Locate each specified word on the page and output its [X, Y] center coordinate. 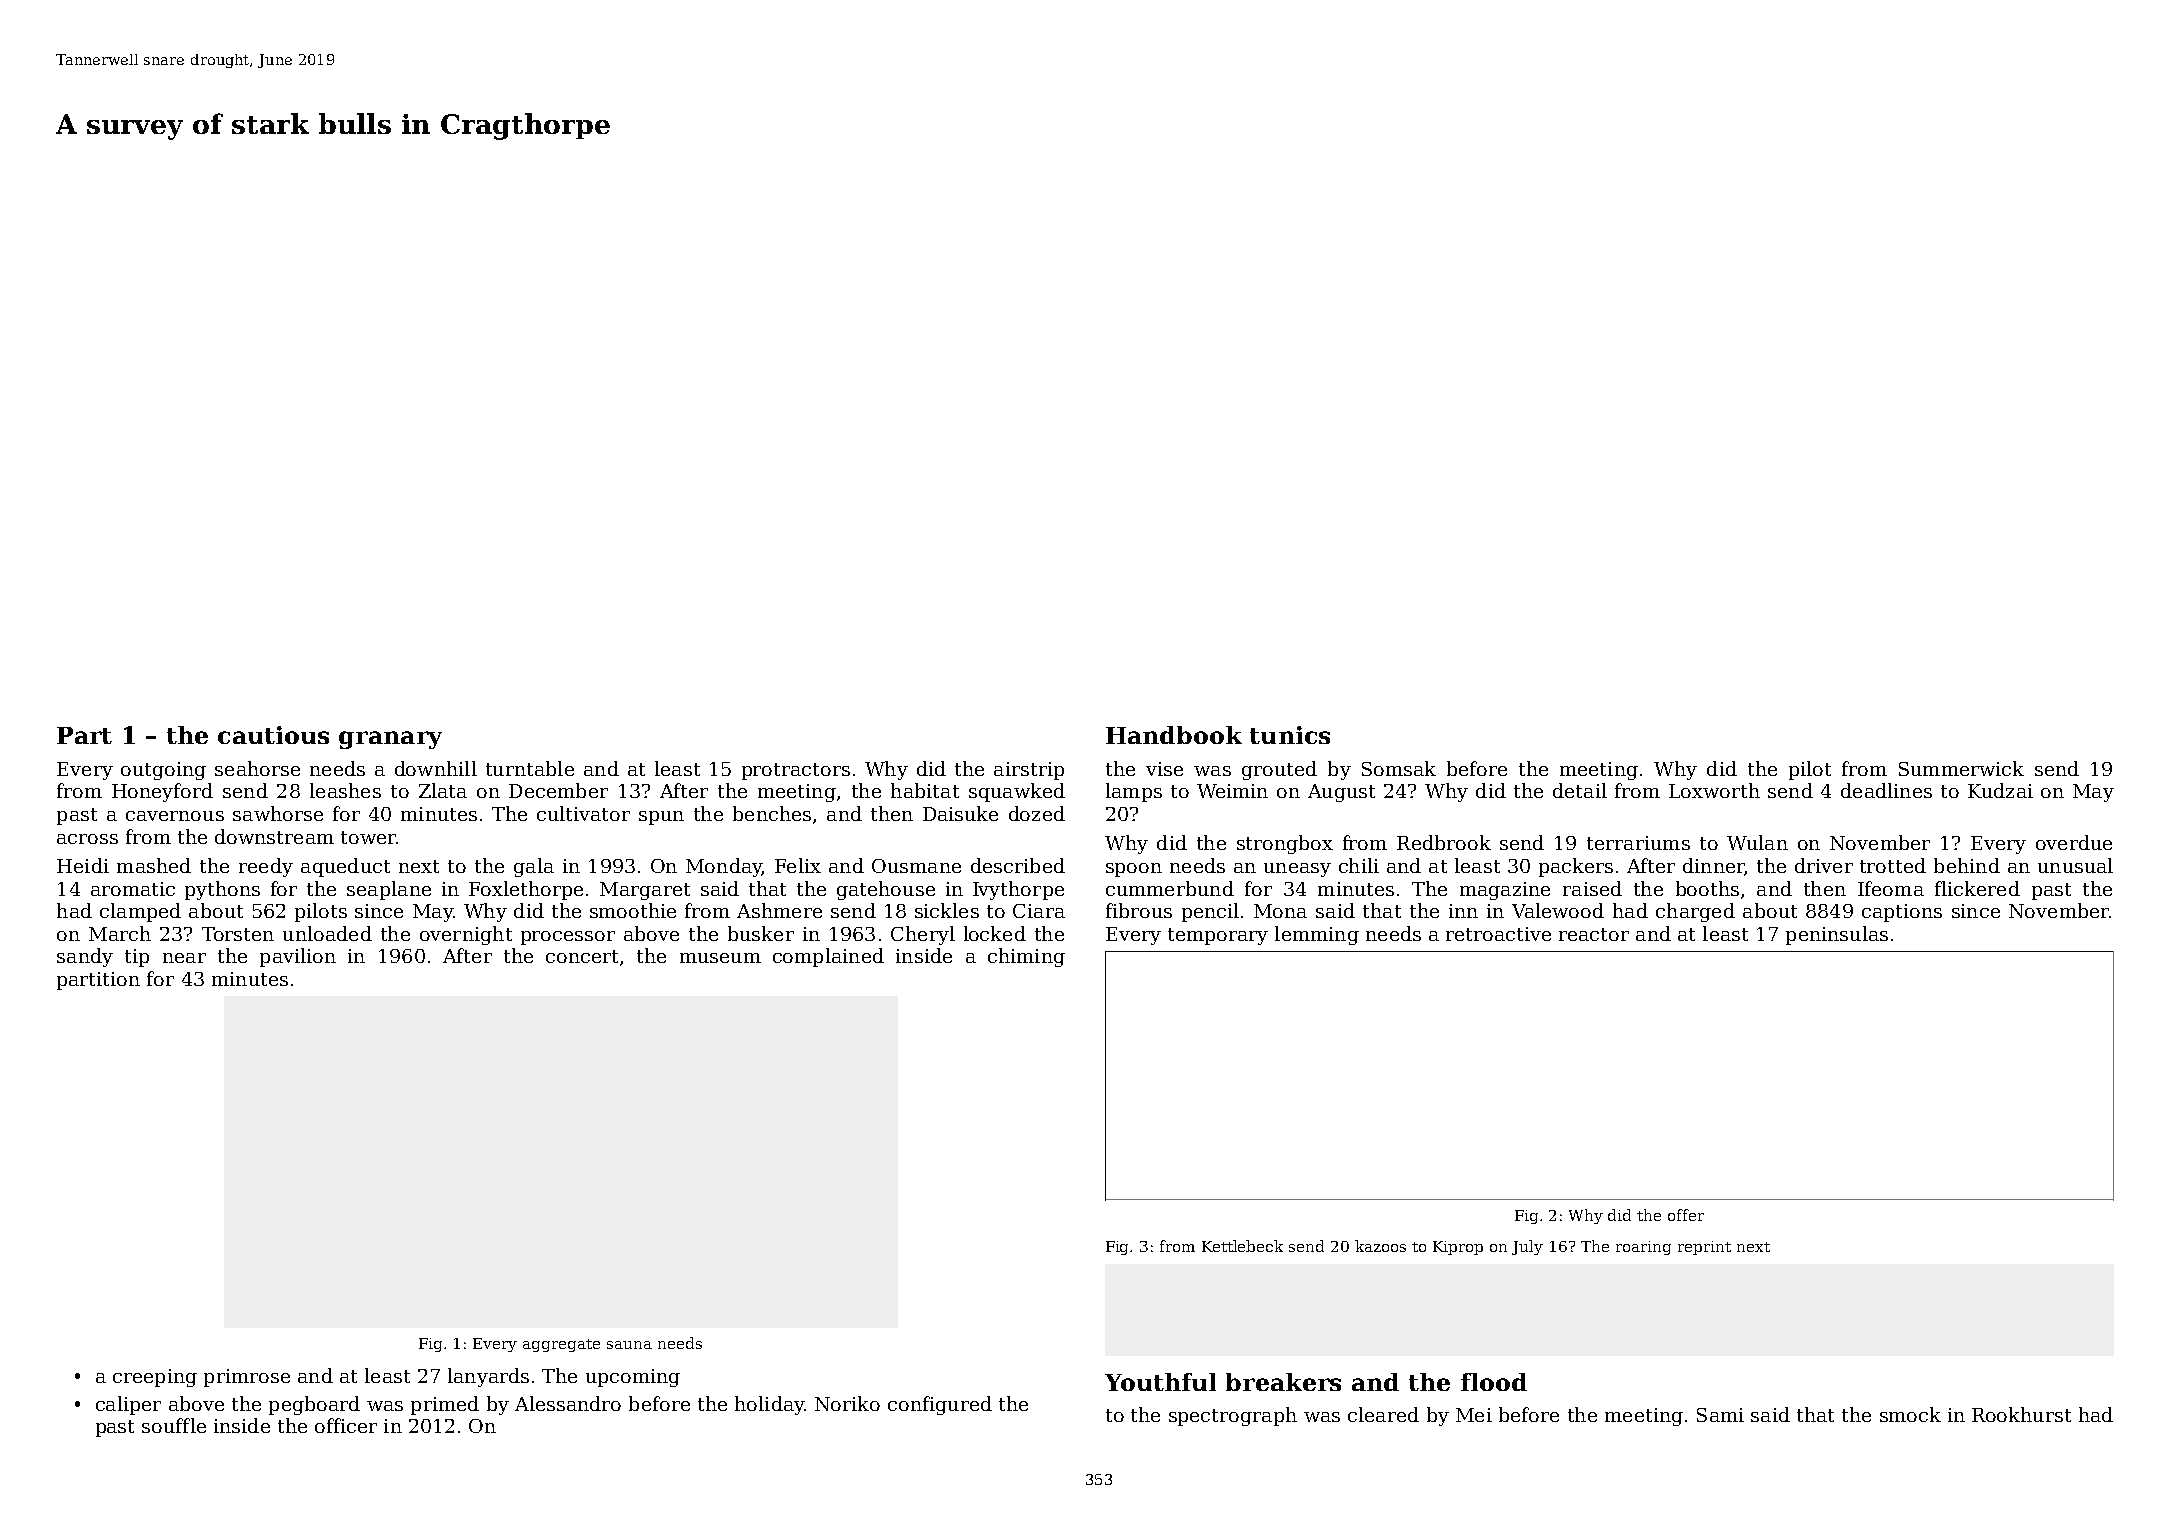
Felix [798, 865]
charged [1695, 912]
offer [1686, 1215]
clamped [140, 912]
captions [1902, 913]
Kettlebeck [1242, 1246]
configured [940, 1405]
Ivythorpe [1018, 890]
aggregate [561, 1345]
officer [346, 1425]
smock [1910, 1414]
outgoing [163, 771]
